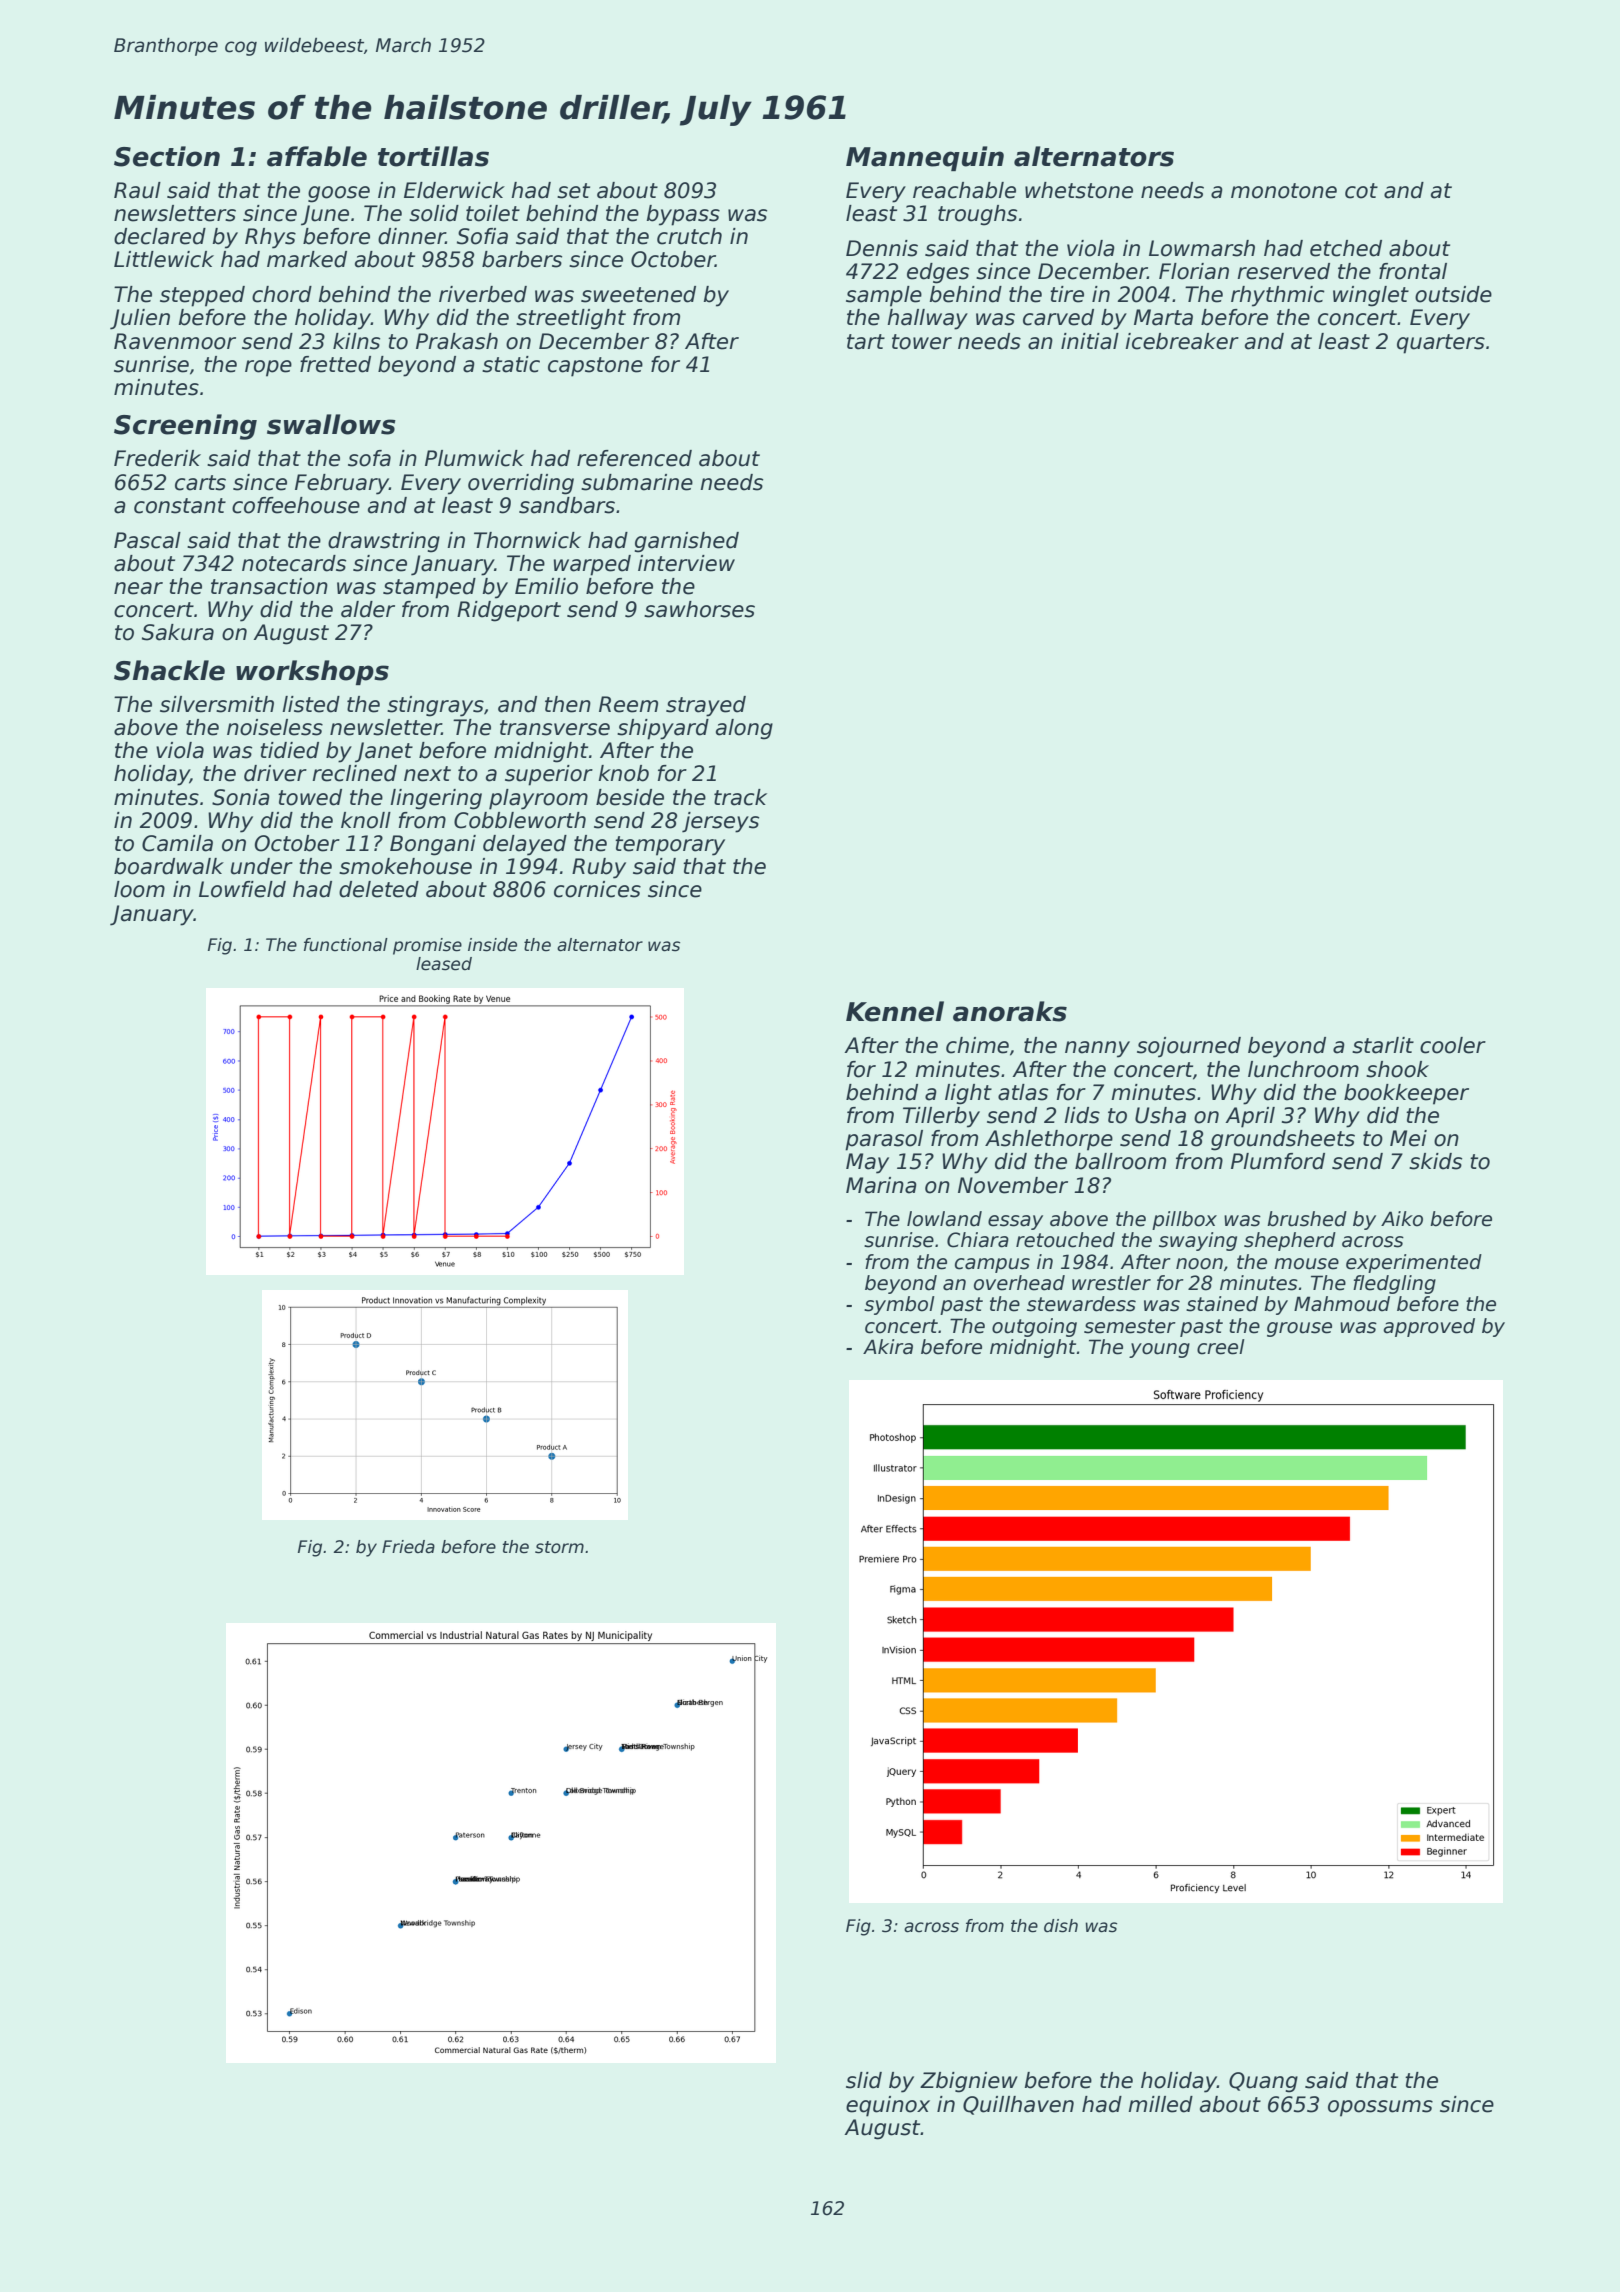 This page has width=1620, height=2292. Describe the element at coordinates (1284, 191) in the page. I see `monotone` at that location.
